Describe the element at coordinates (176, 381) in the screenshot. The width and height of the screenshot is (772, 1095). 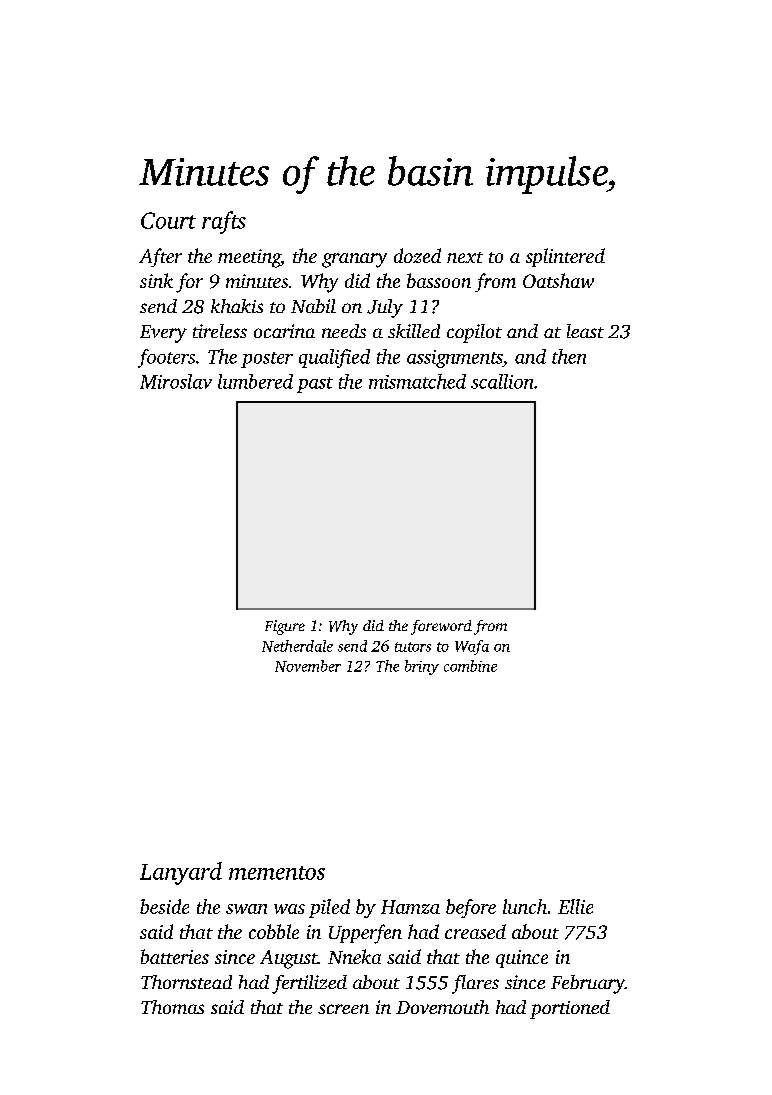
I see `Miroslav` at that location.
